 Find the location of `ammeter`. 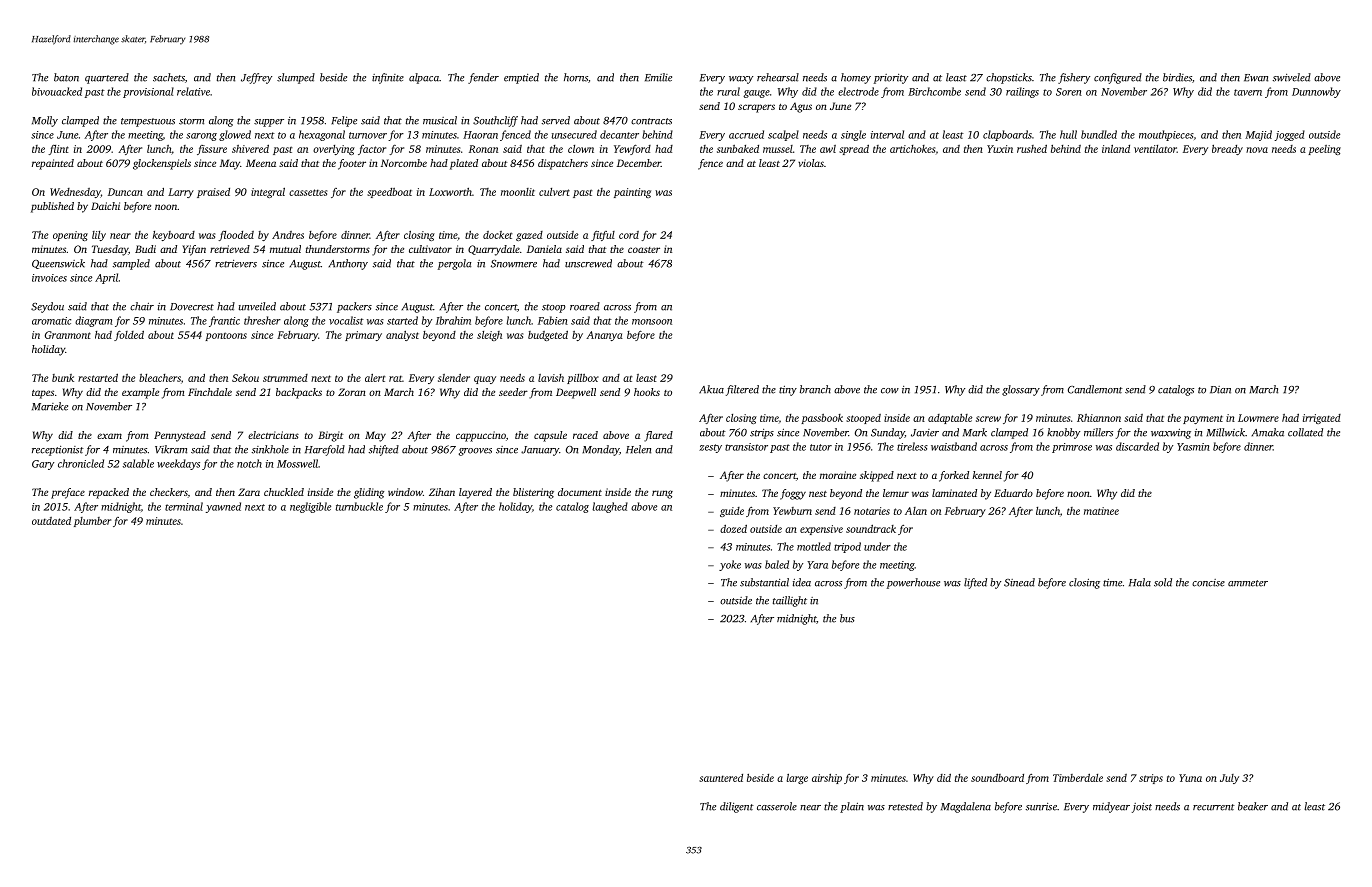

ammeter is located at coordinates (1248, 583).
